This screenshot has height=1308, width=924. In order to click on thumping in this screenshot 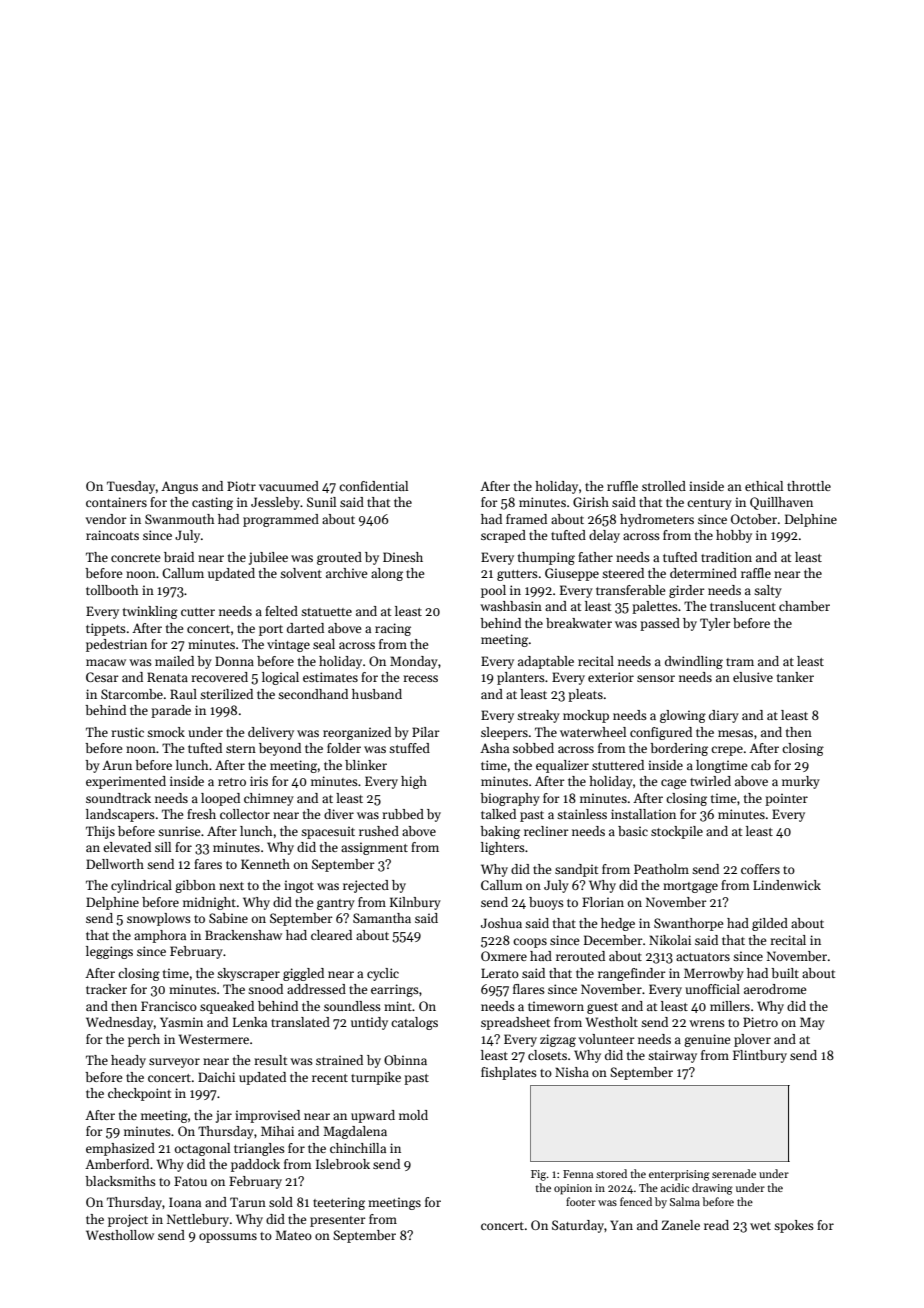, I will do `click(546, 558)`.
